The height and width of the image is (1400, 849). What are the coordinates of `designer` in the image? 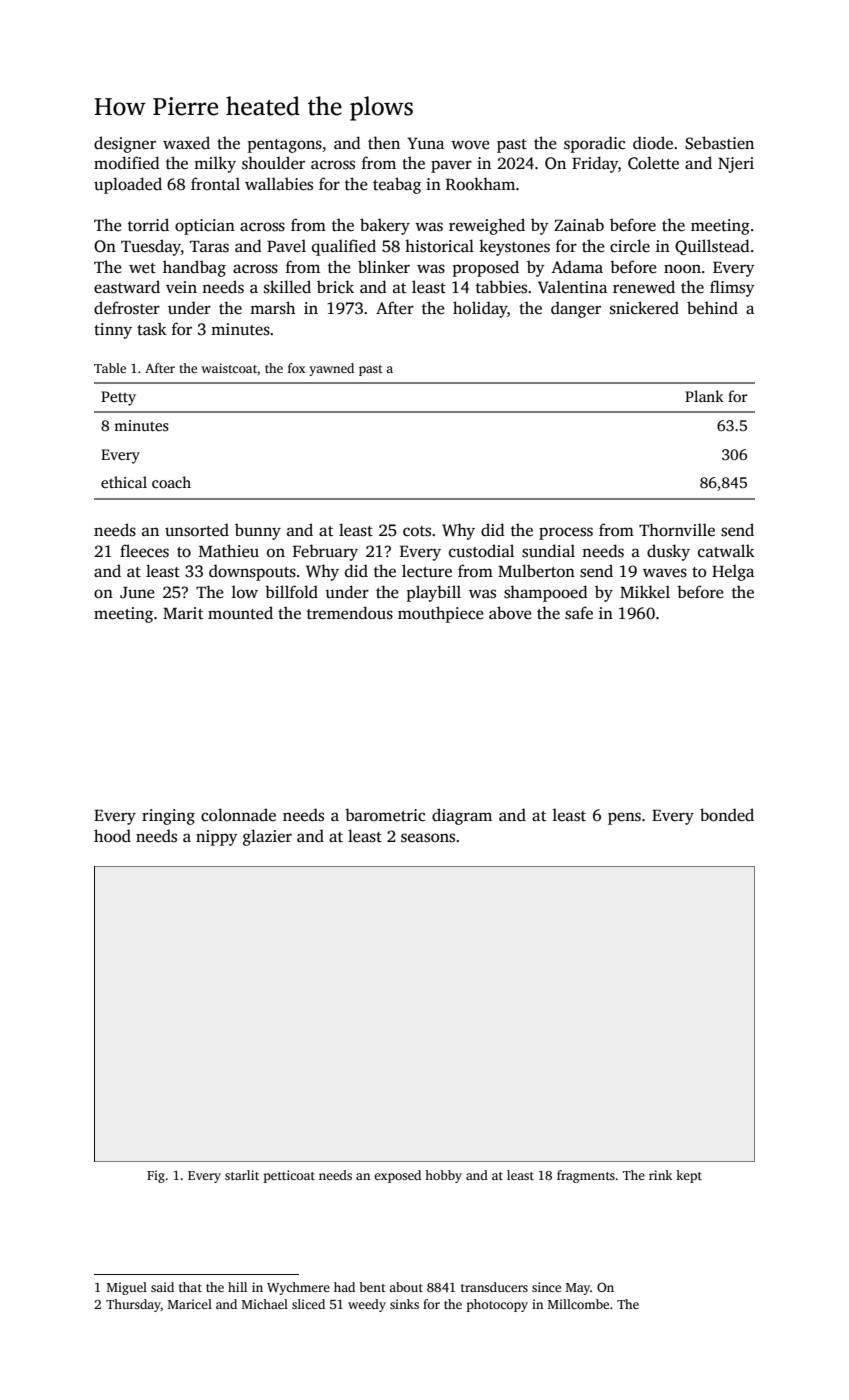 It's located at (125, 144).
